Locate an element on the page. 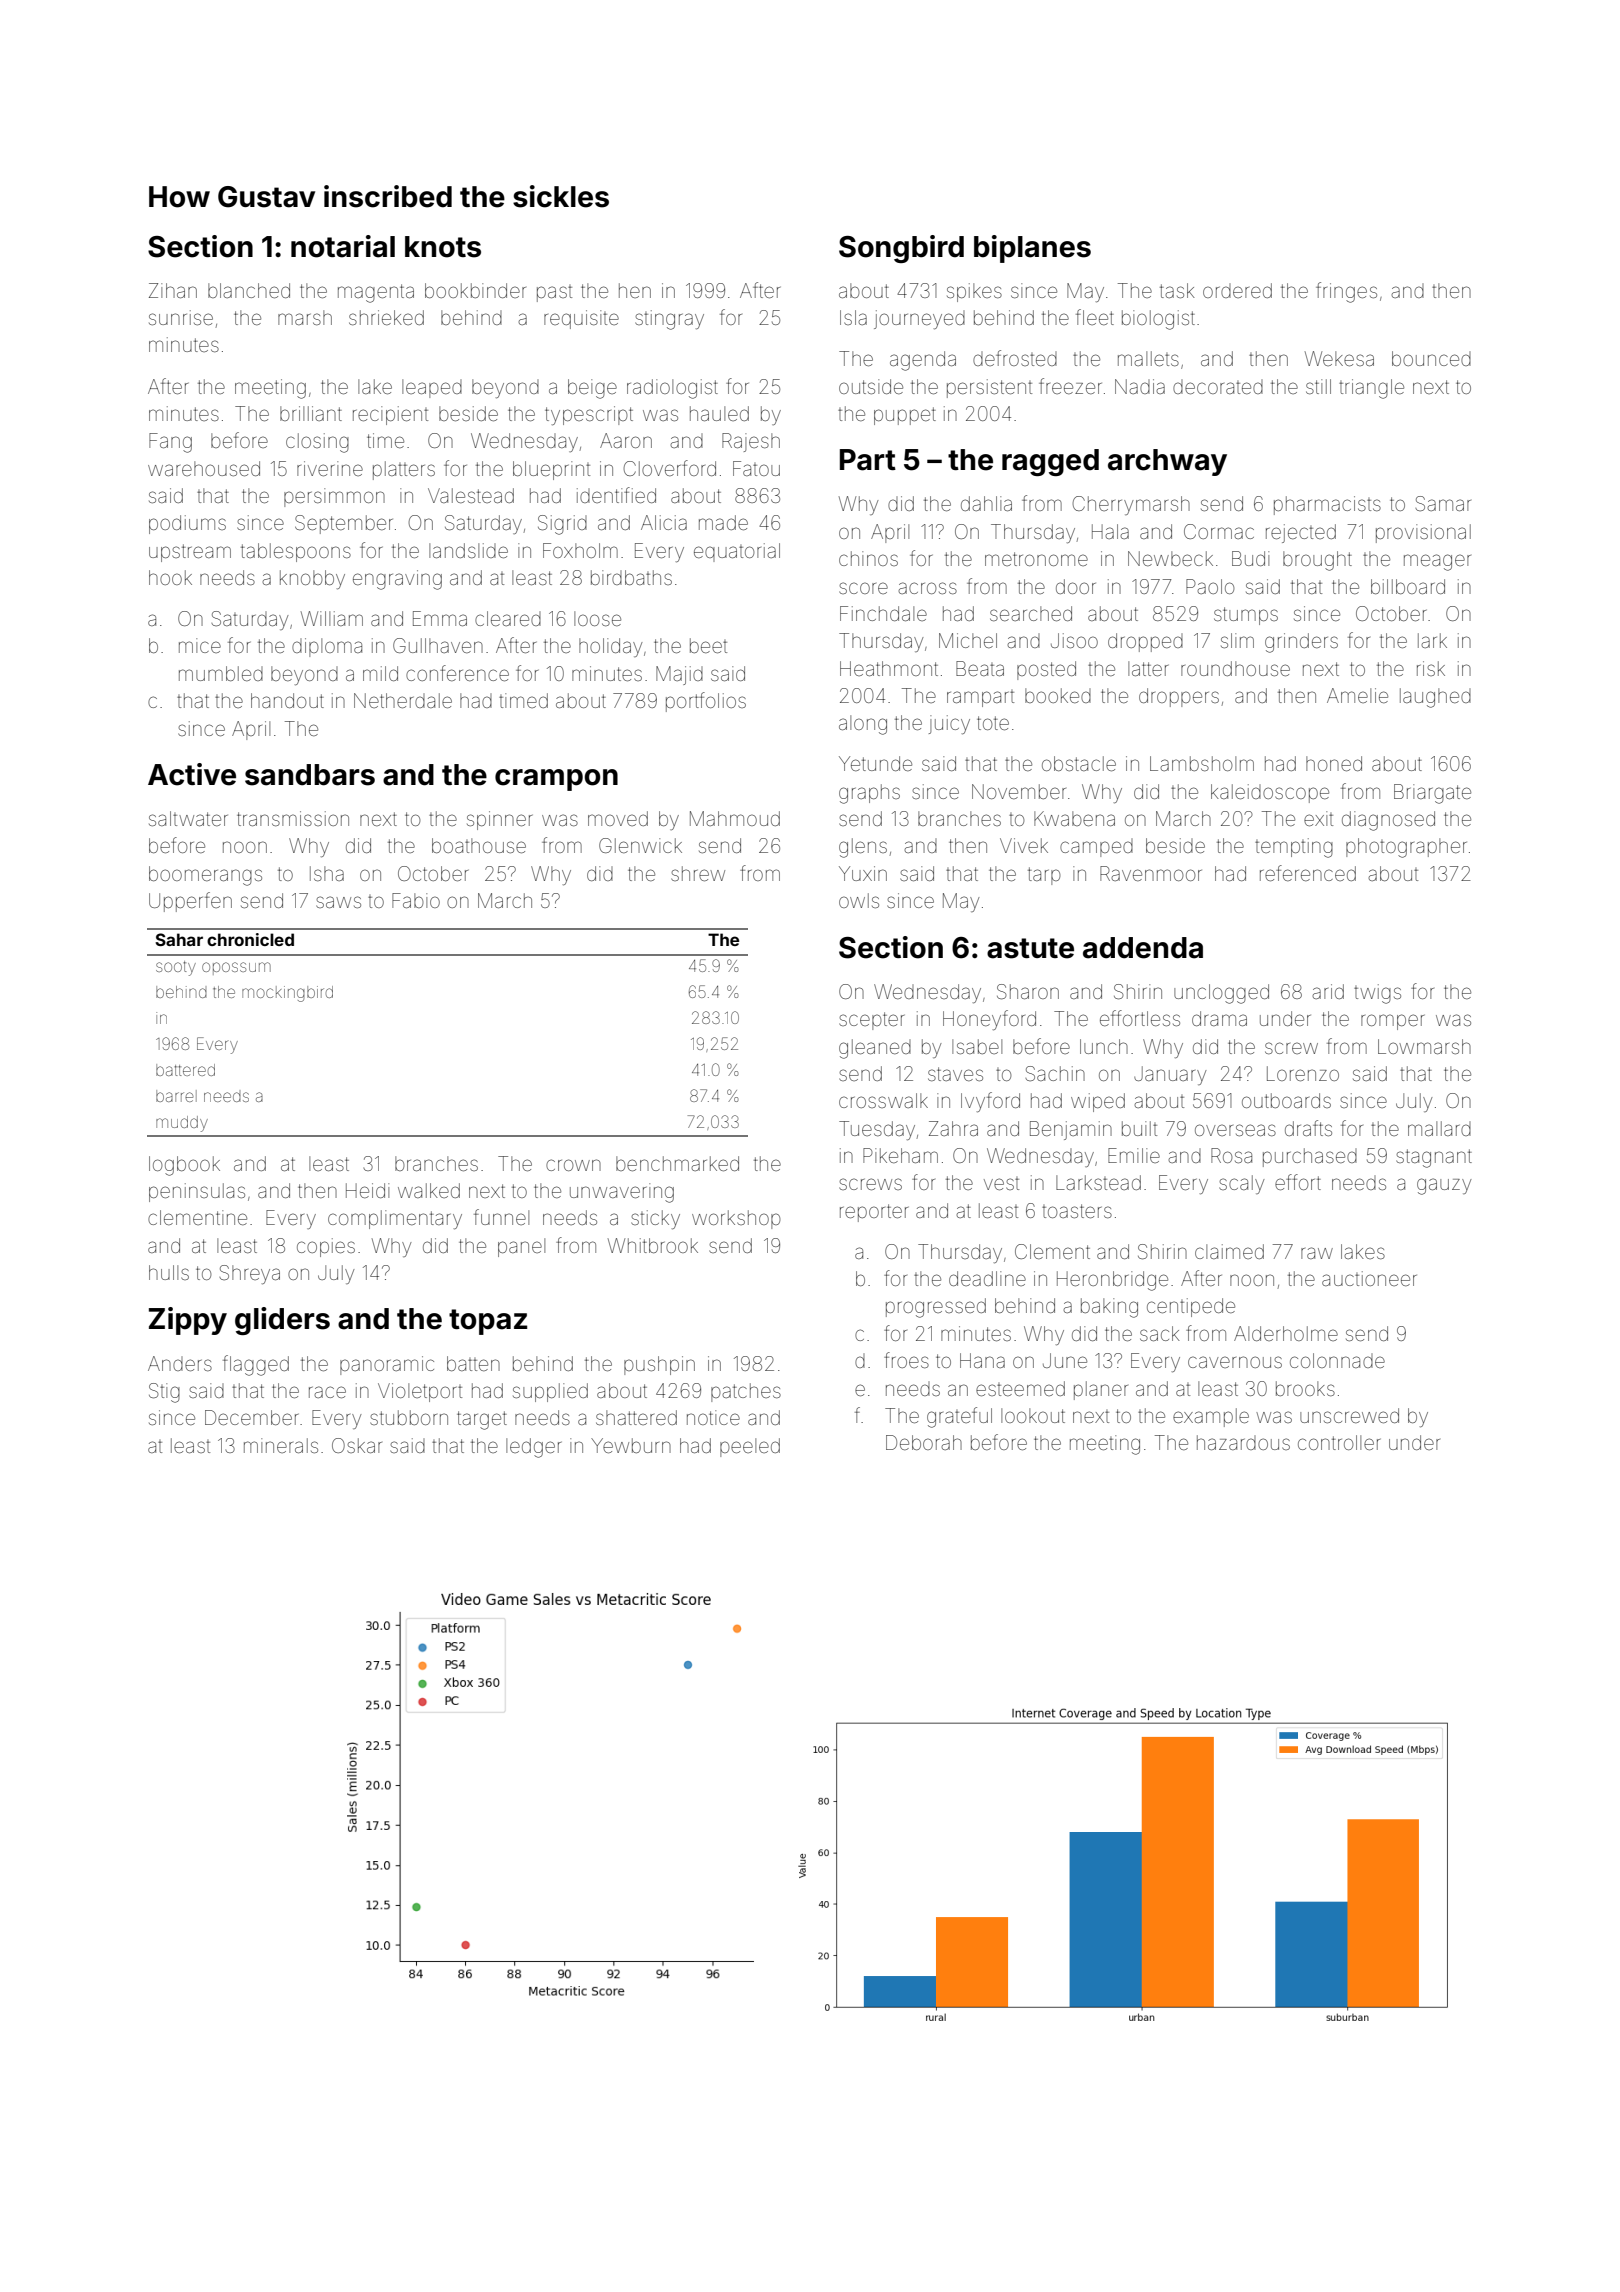 Image resolution: width=1620 pixels, height=2292 pixels. bounced is located at coordinates (1431, 358).
